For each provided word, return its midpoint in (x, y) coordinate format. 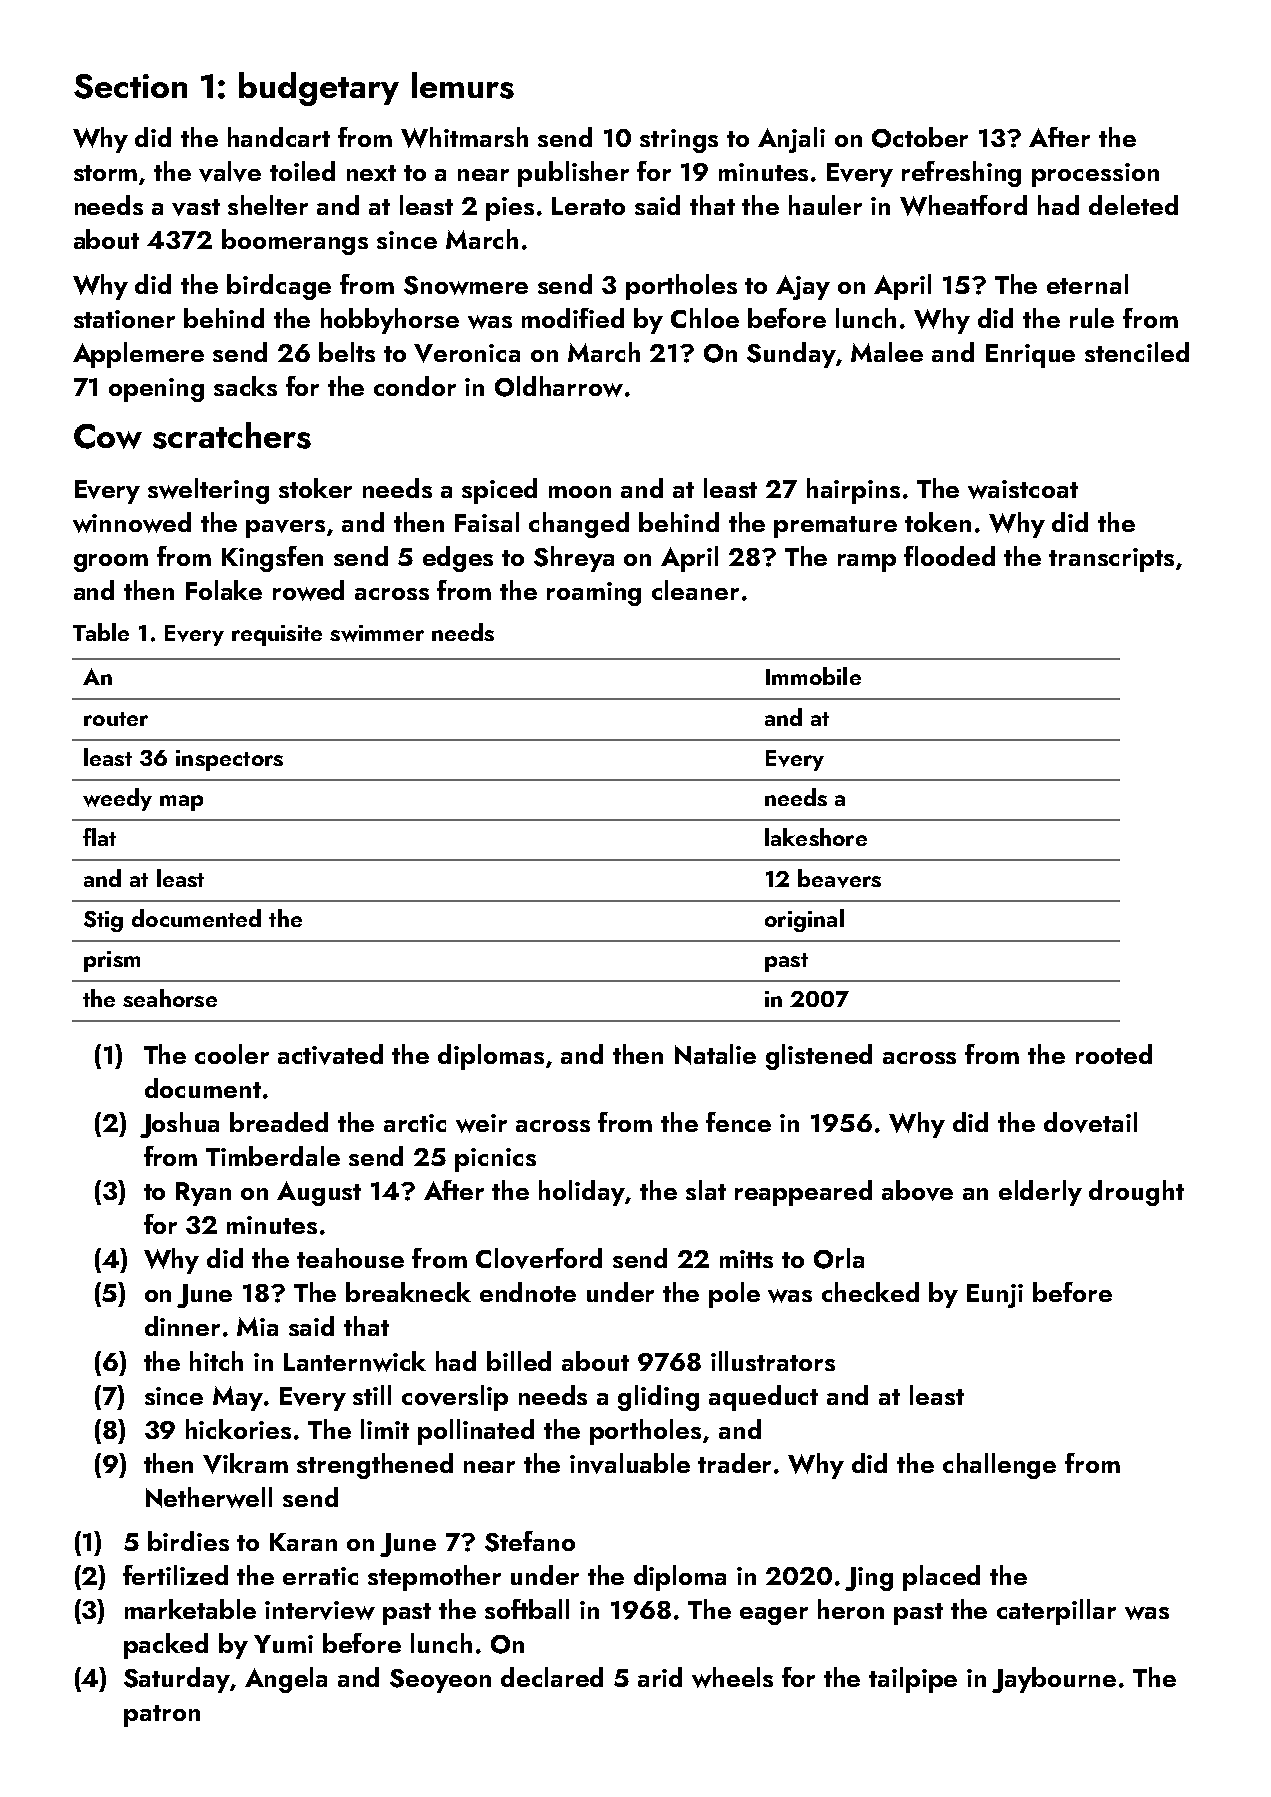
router (116, 719)
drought (1136, 1193)
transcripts (1111, 560)
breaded (279, 1122)
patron (162, 1716)
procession (1095, 175)
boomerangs (295, 242)
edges (458, 559)
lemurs (463, 85)
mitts (746, 1259)
